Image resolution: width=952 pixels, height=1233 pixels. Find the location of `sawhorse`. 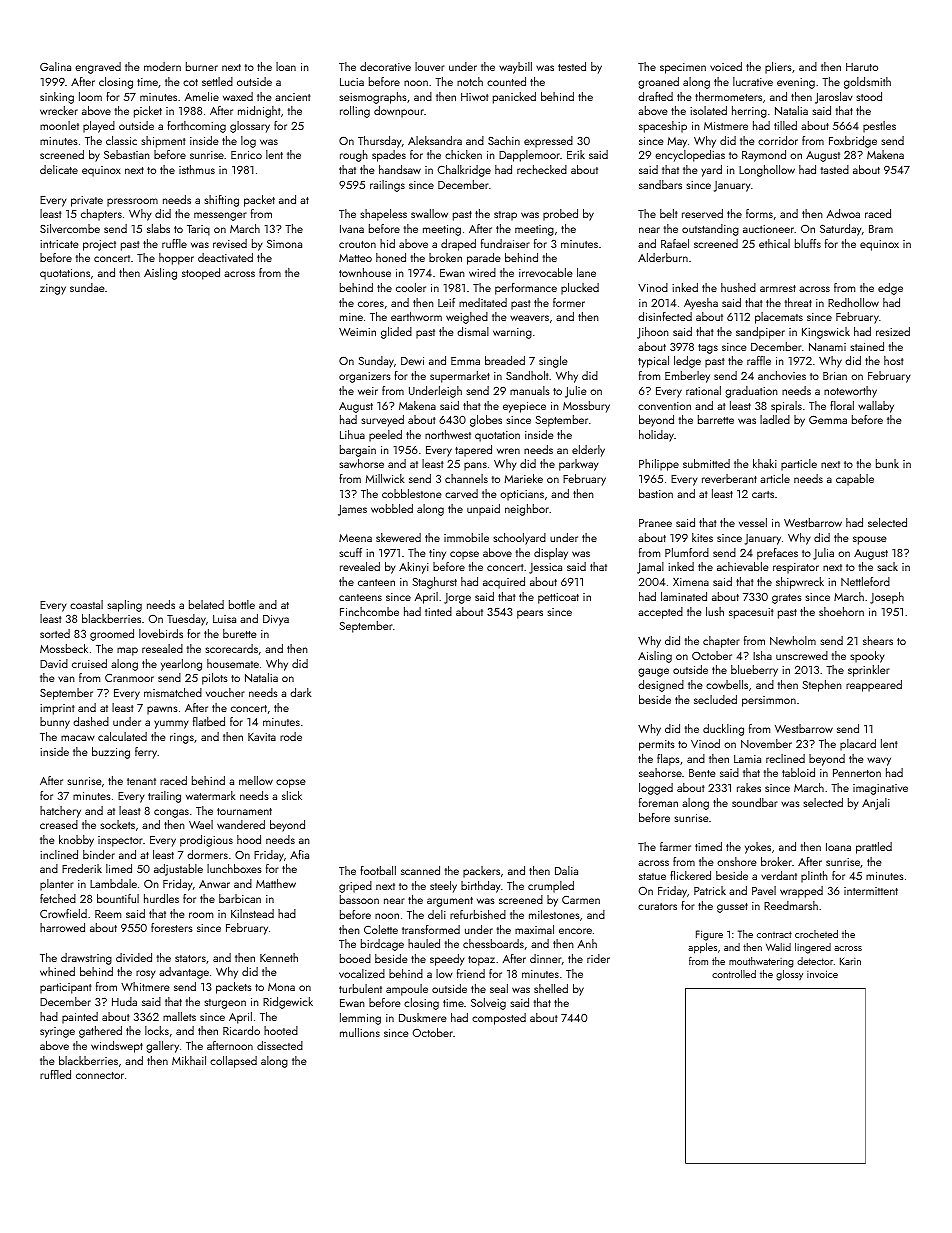

sawhorse is located at coordinates (362, 463).
